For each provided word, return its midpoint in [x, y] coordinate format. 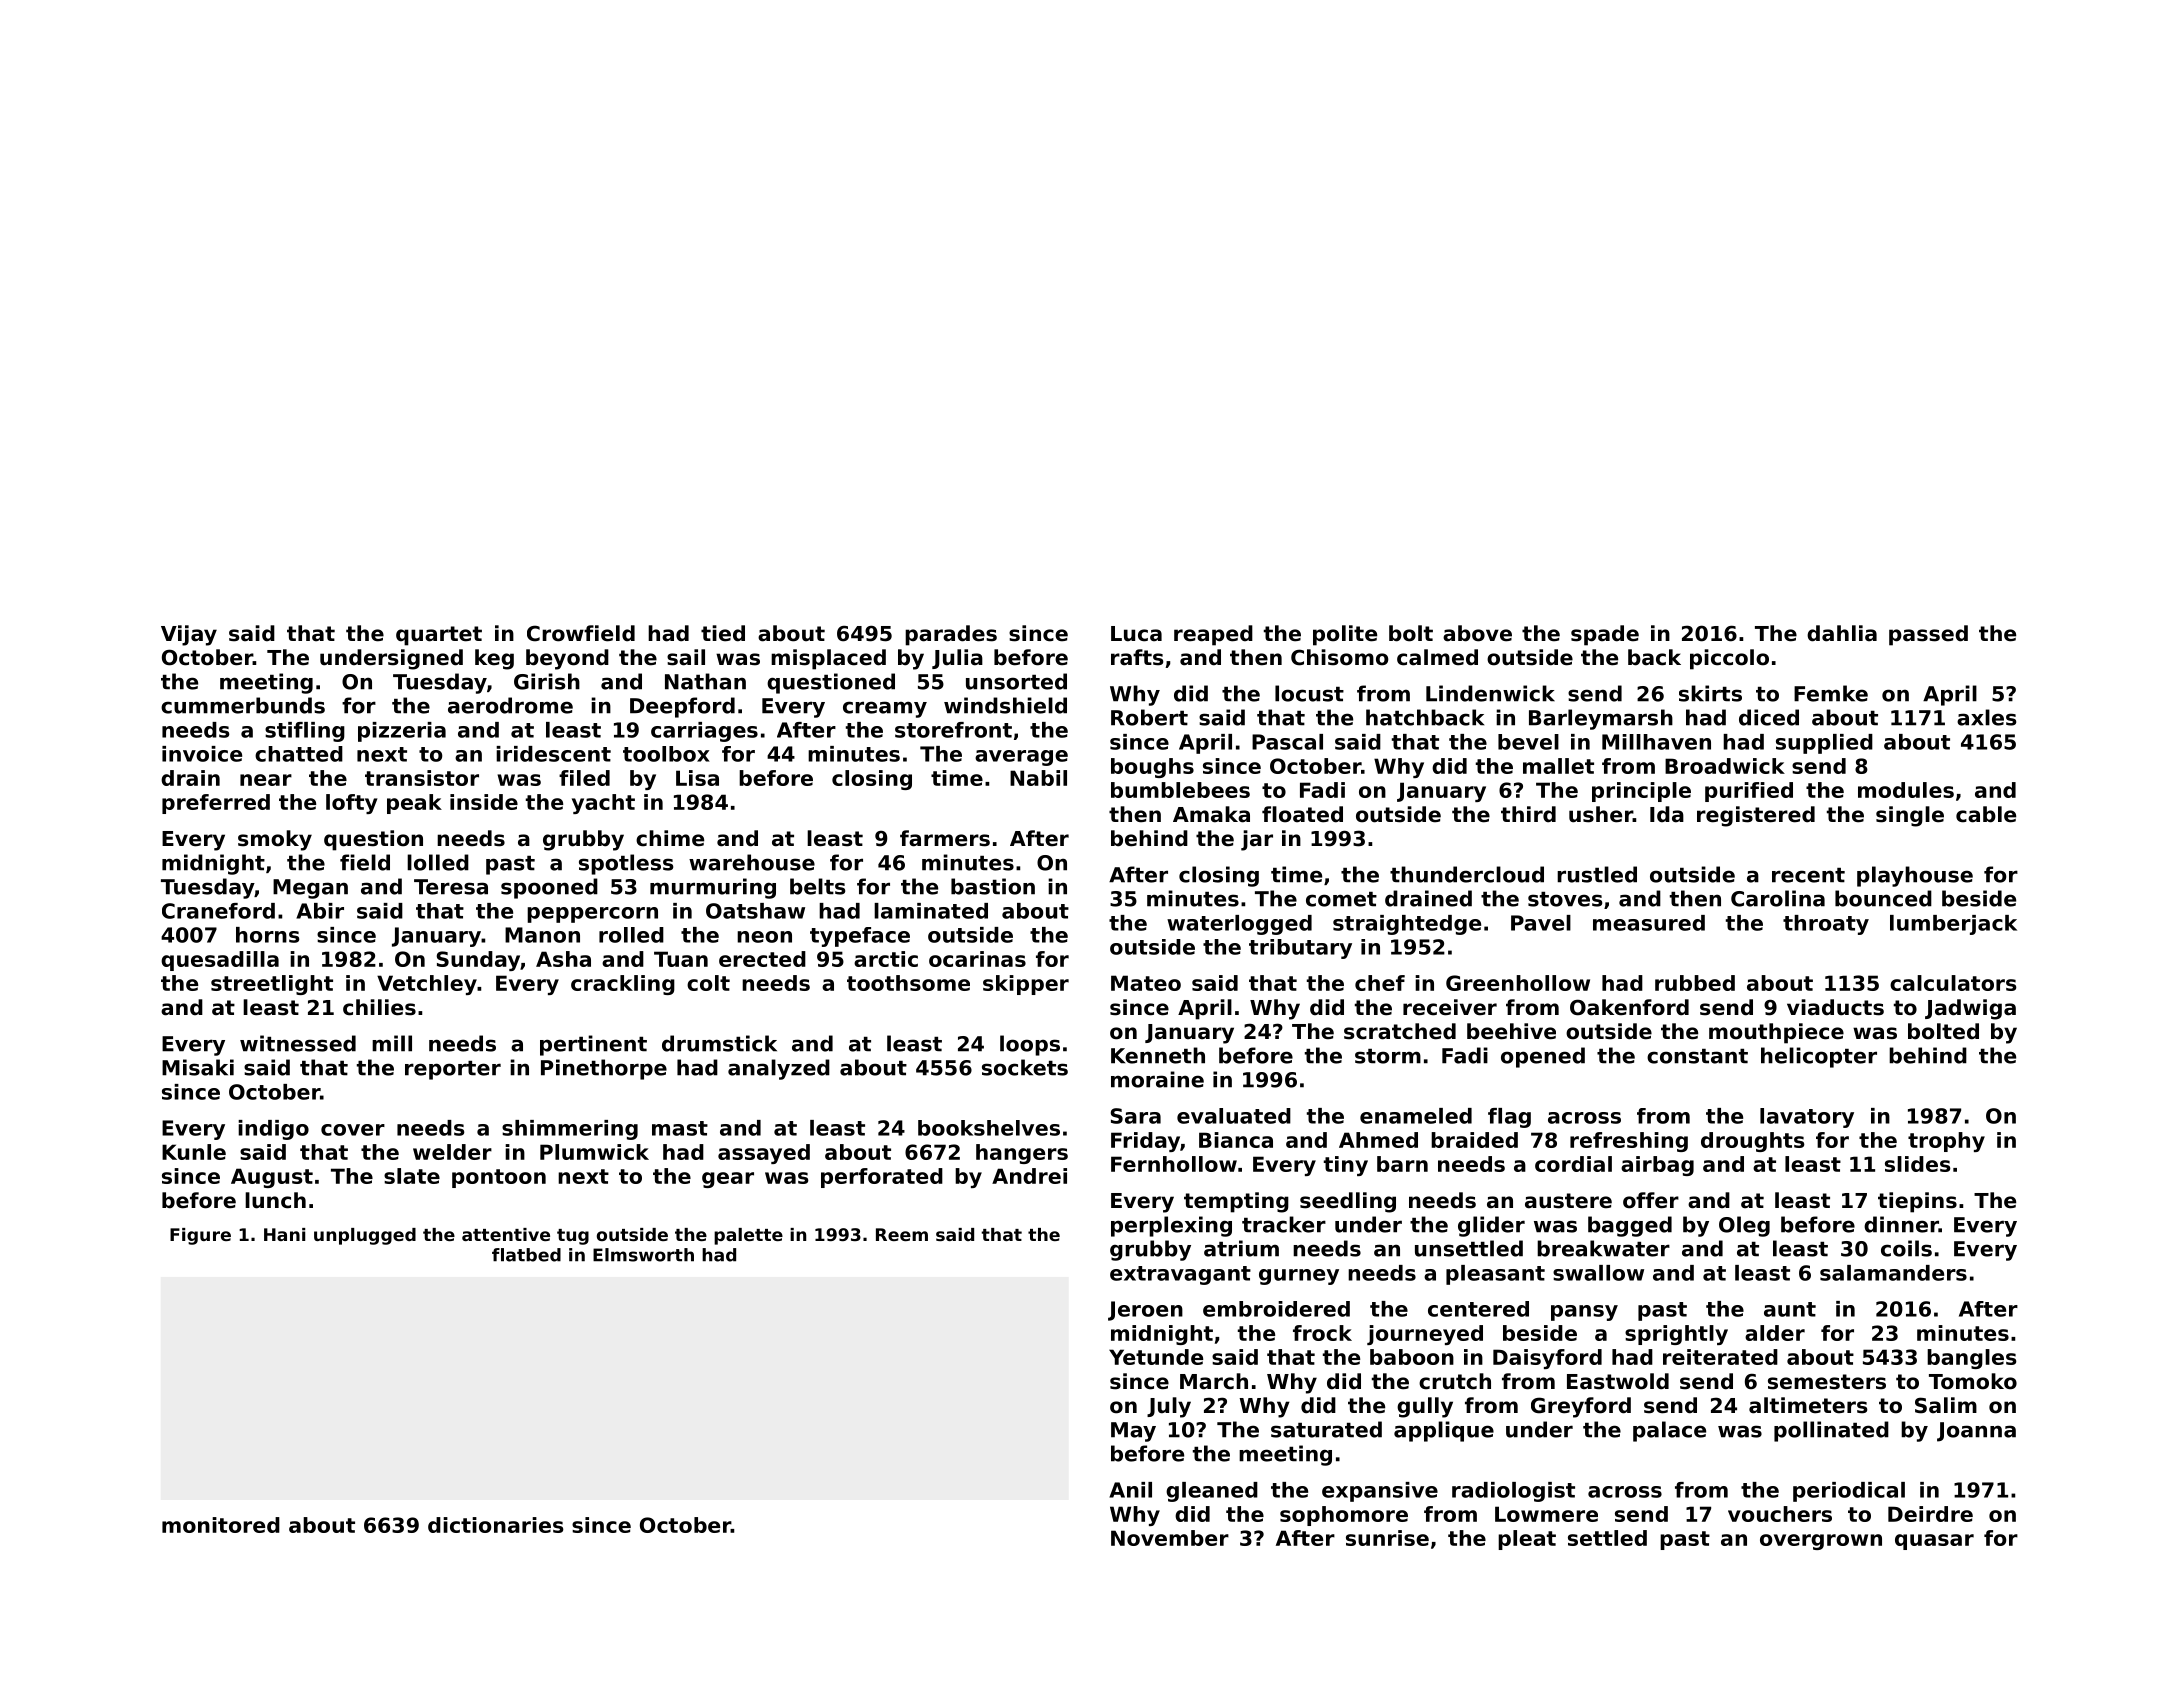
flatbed [526, 1255]
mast [680, 1128]
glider [1491, 1226]
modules [1906, 790]
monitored [221, 1525]
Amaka [1211, 814]
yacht [603, 804]
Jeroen [1145, 1311]
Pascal [1287, 742]
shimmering [570, 1130]
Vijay [189, 635]
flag [1509, 1118]
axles [1986, 717]
